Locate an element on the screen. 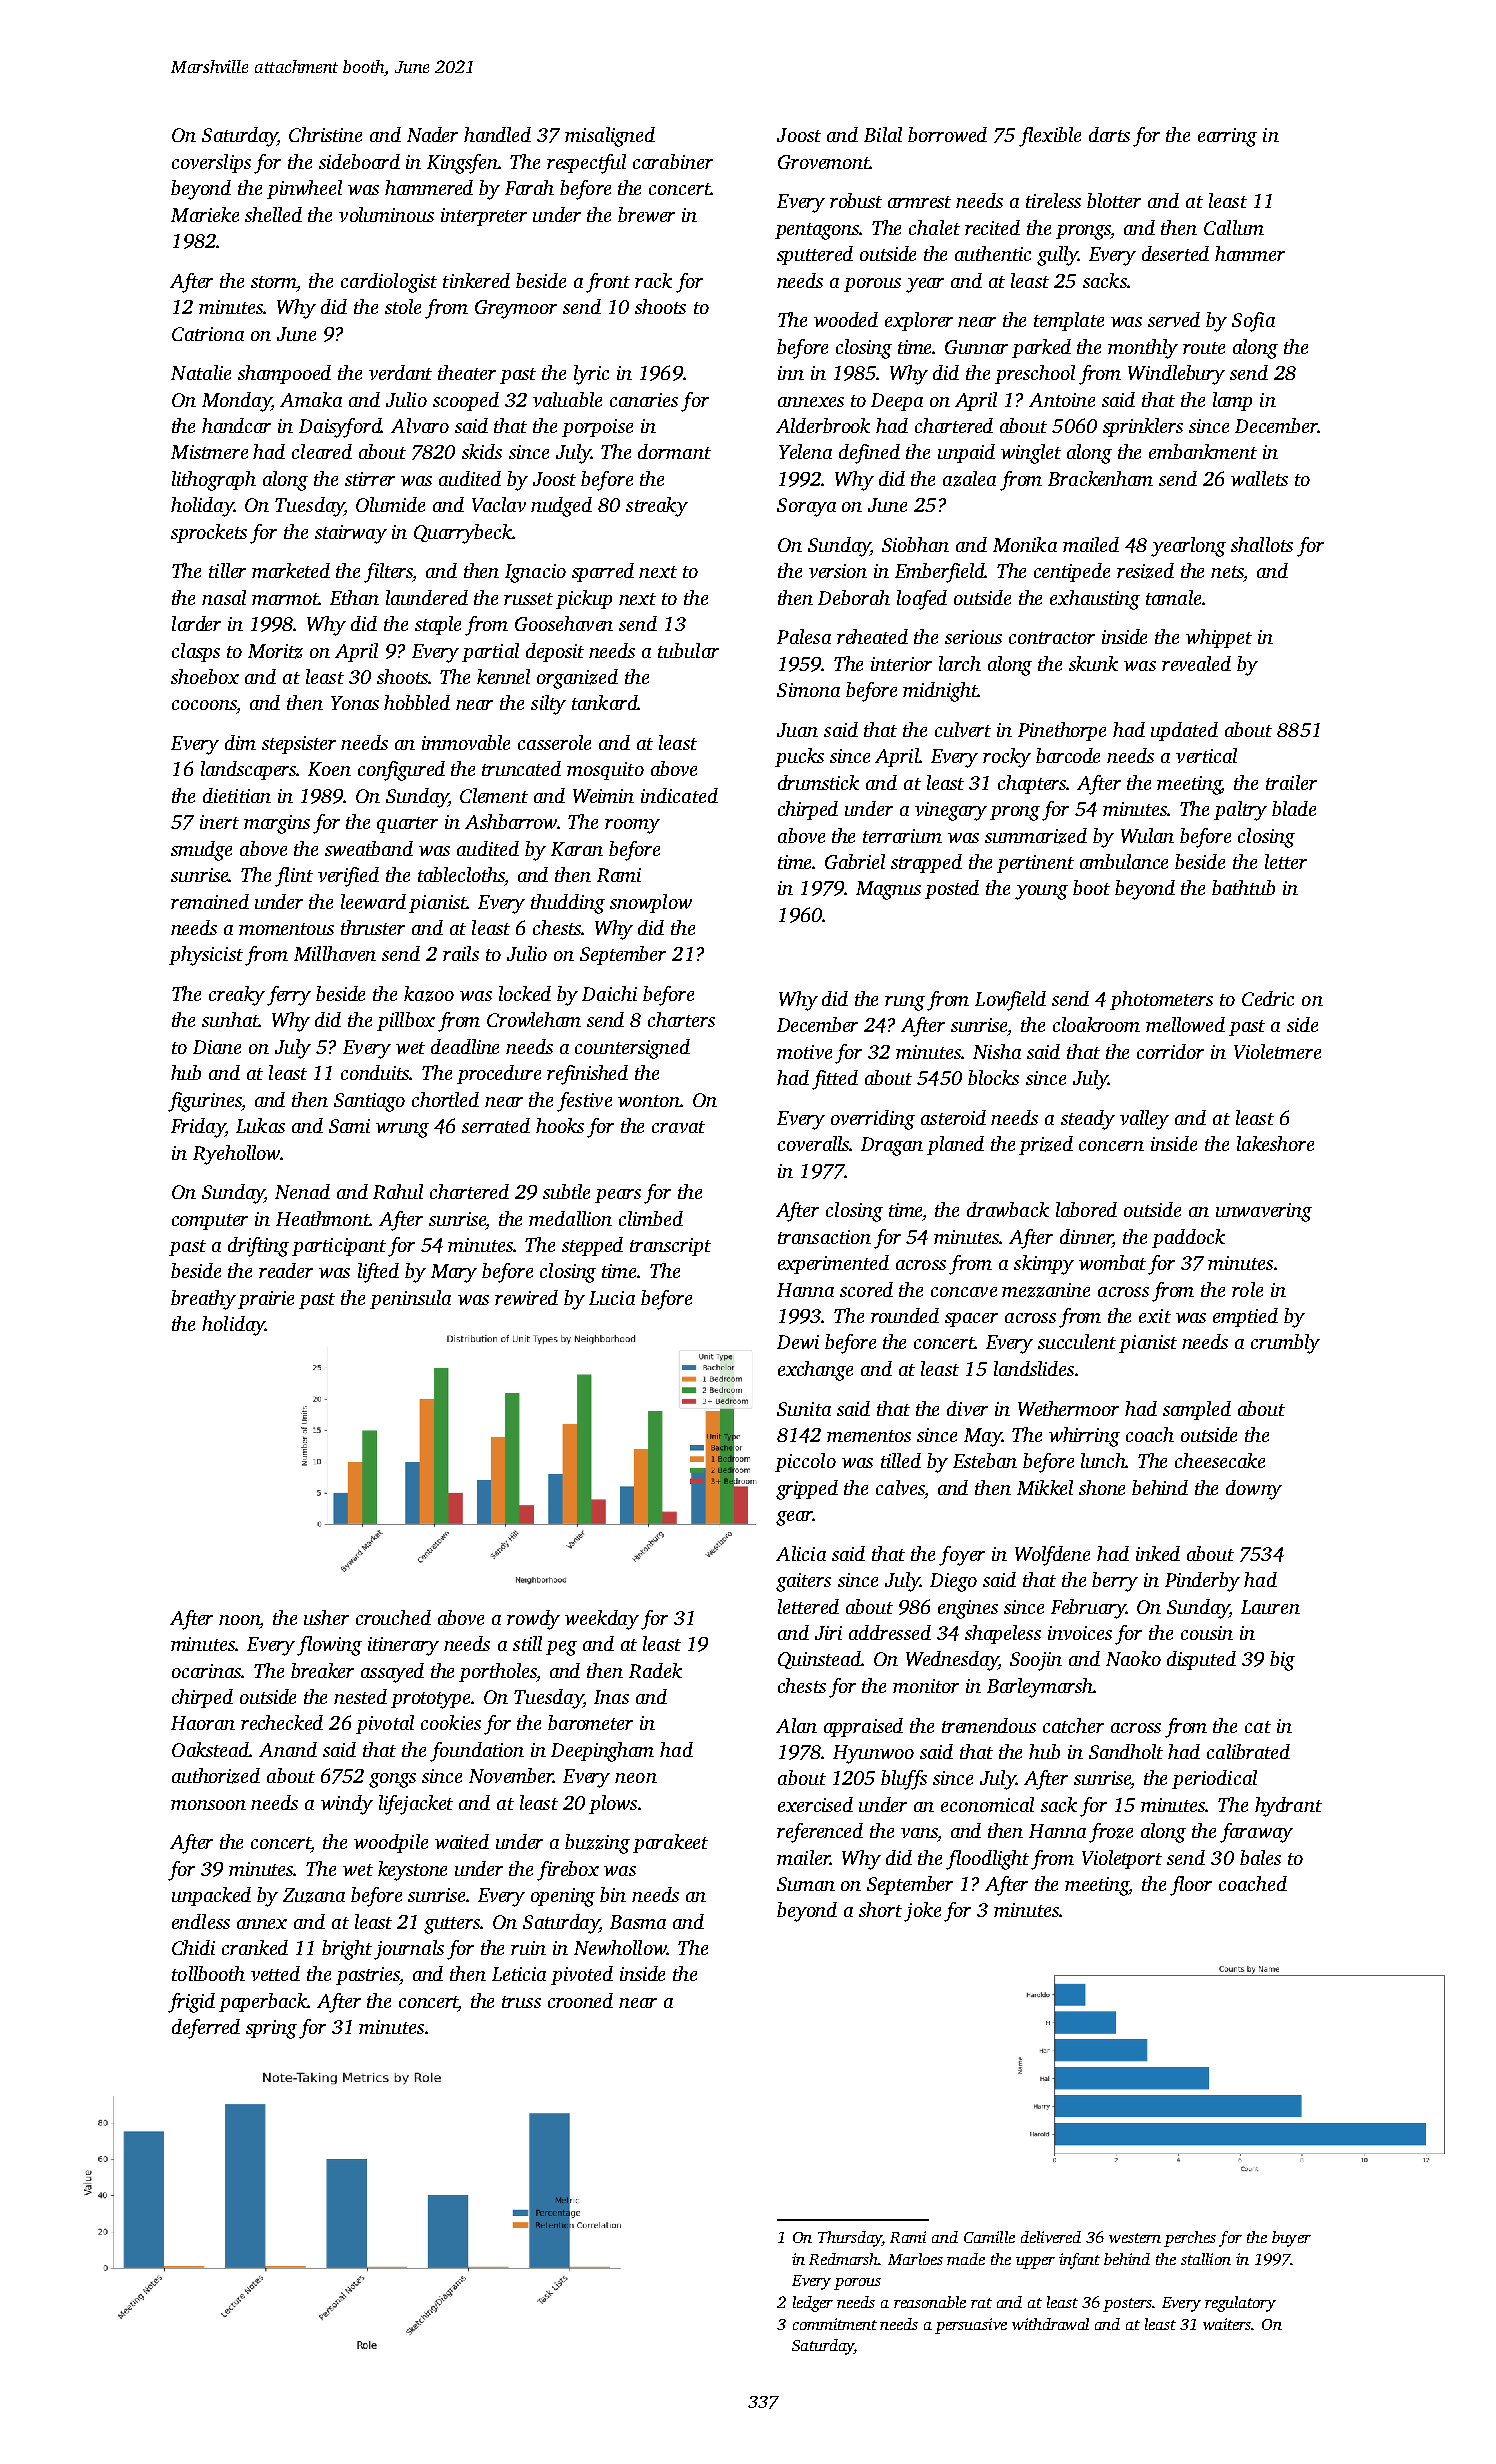  monthly is located at coordinates (1143, 349).
